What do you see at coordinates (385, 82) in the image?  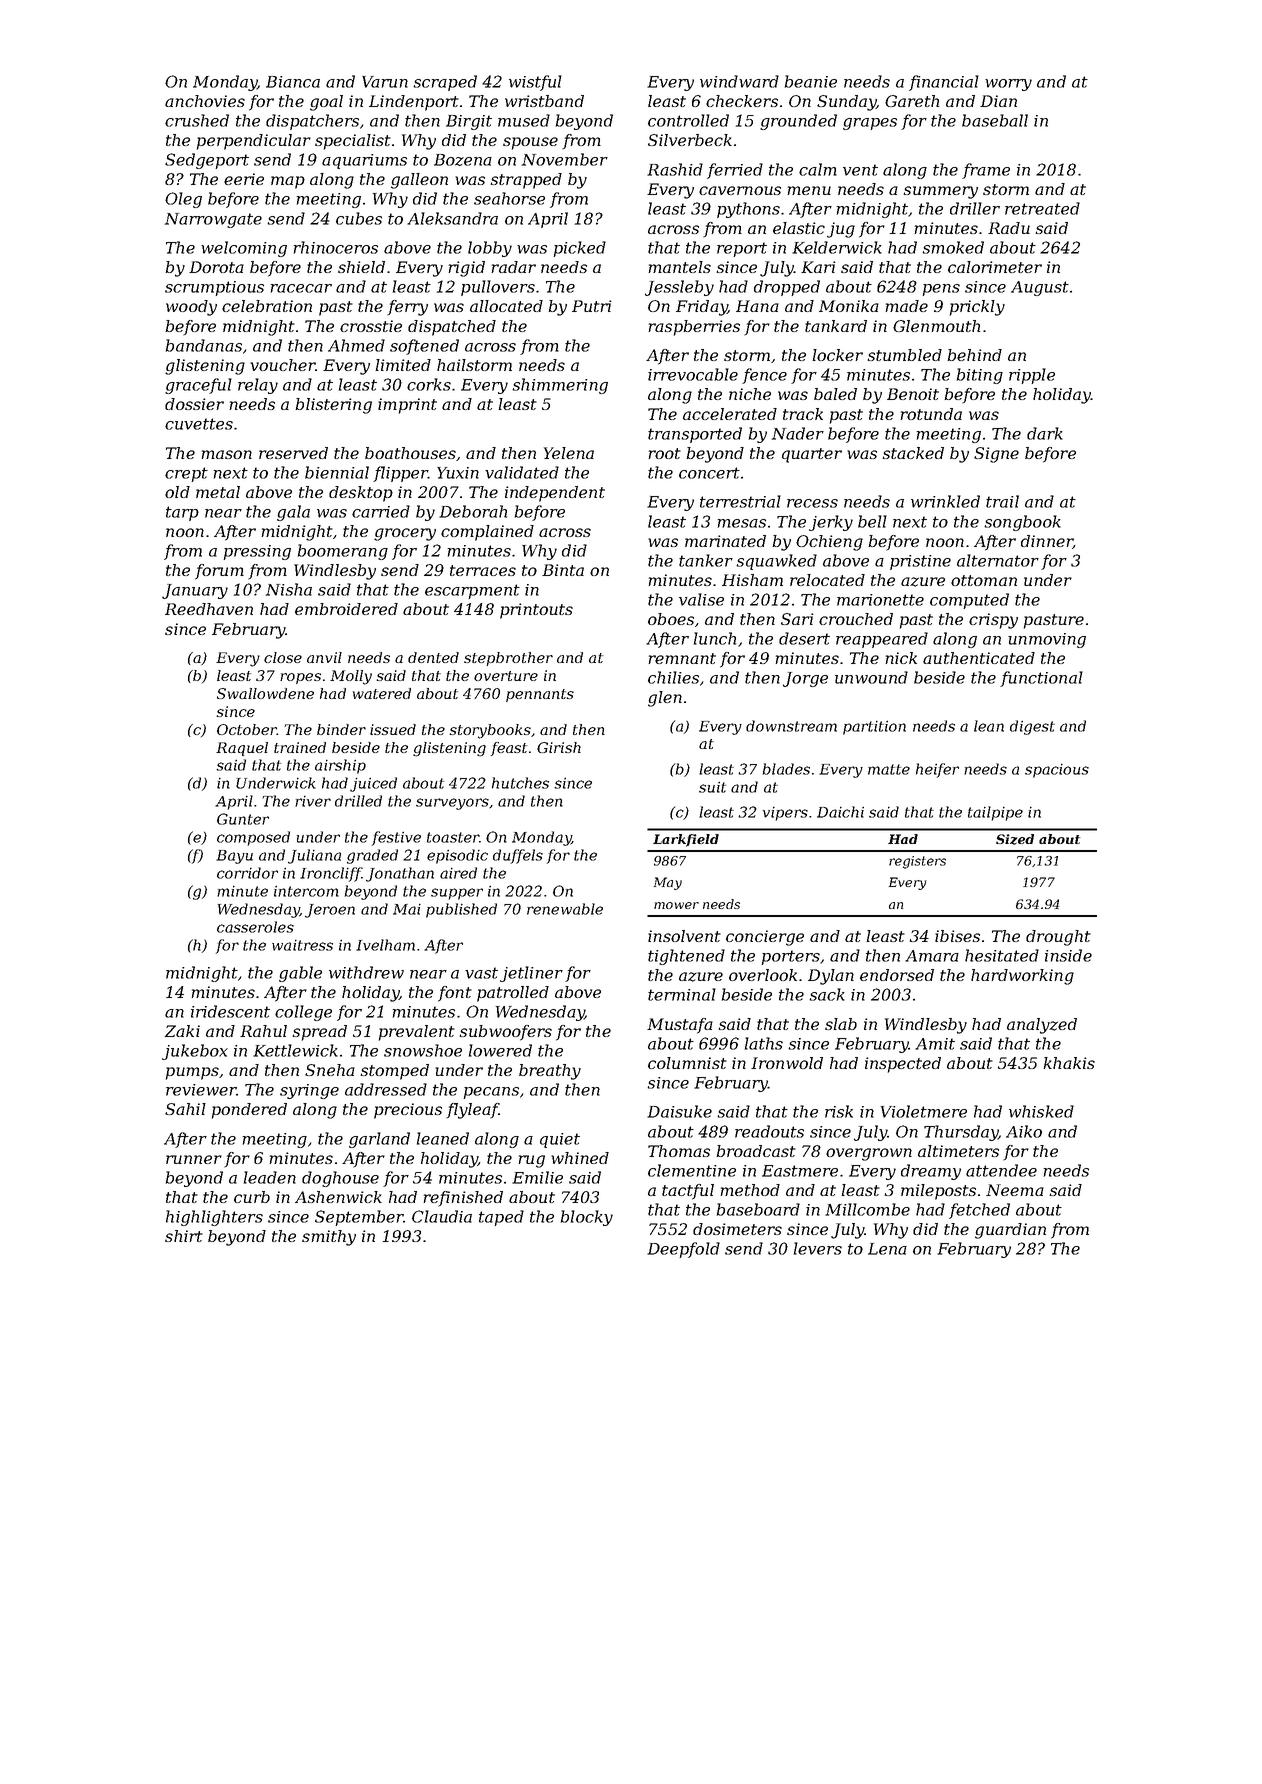 I see `Varun` at bounding box center [385, 82].
